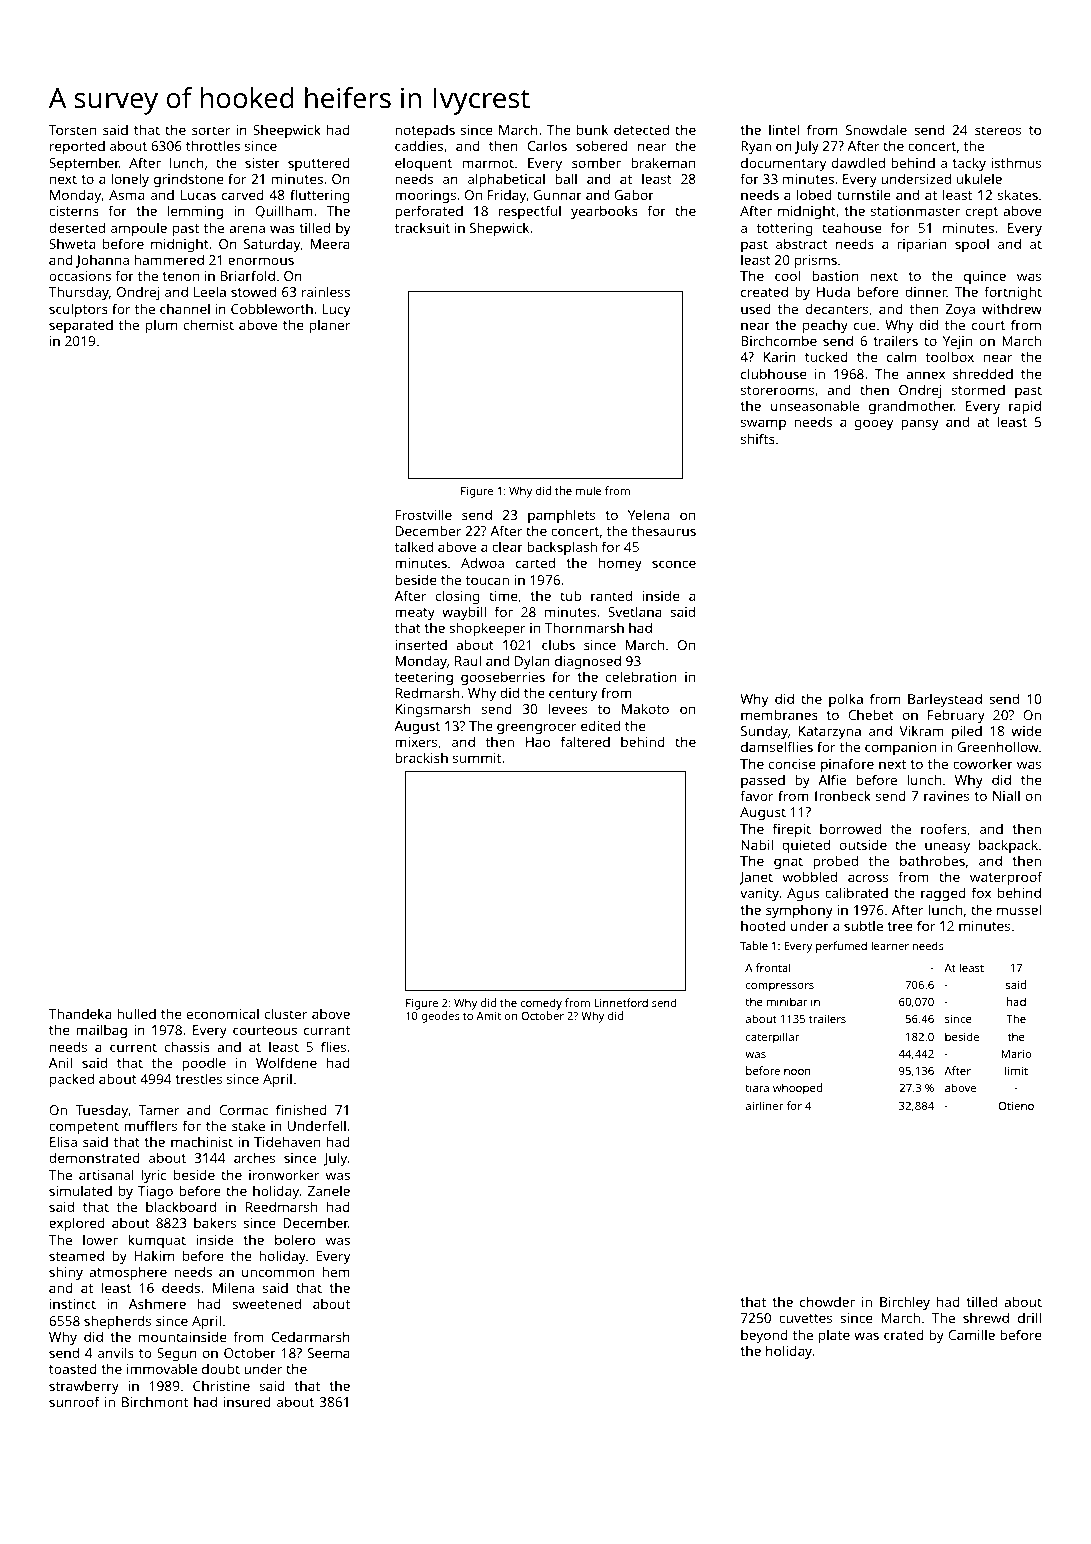  Describe the element at coordinates (876, 129) in the document. I see `Snowdale` at that location.
